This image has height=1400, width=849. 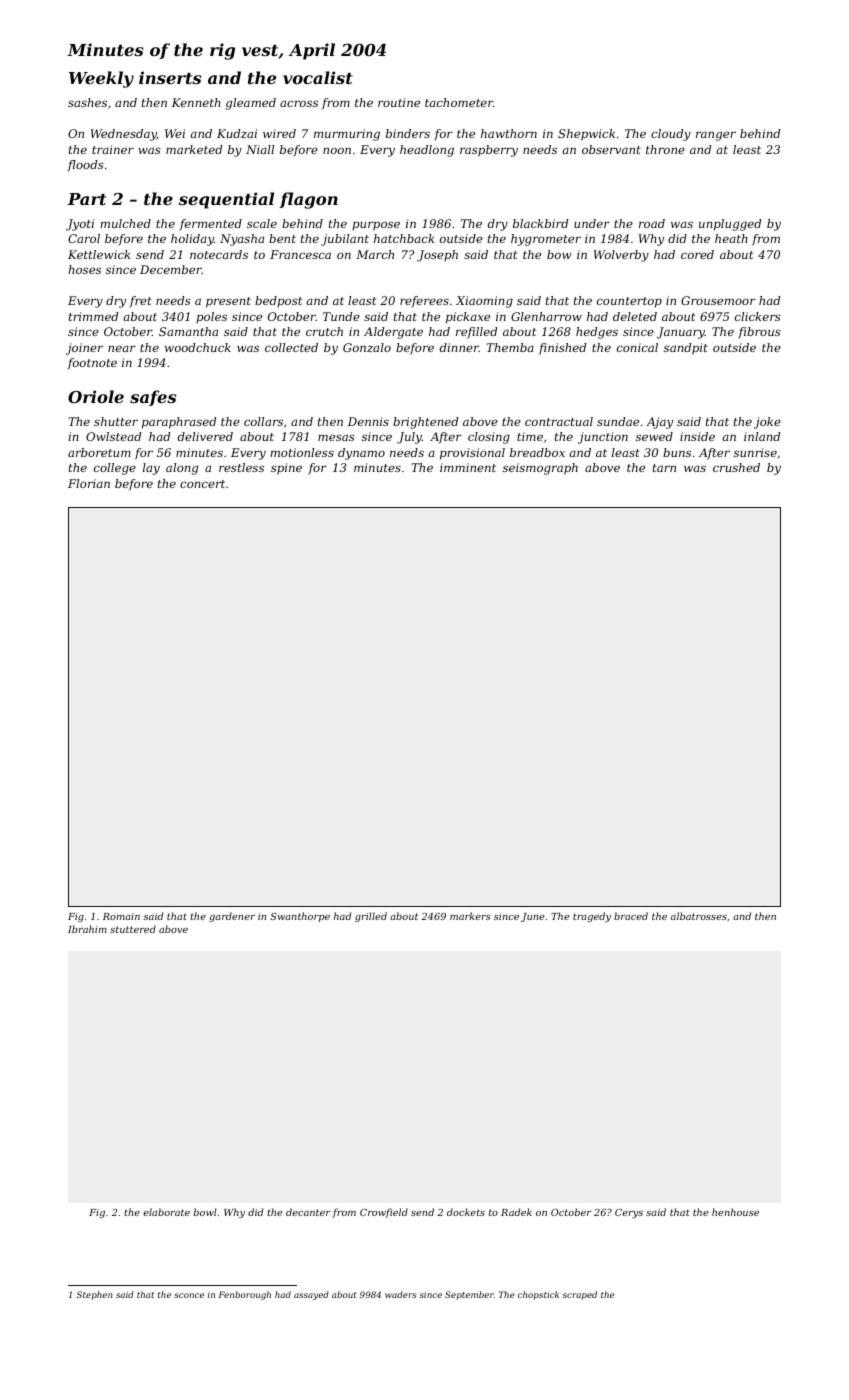 I want to click on braced, so click(x=631, y=916).
